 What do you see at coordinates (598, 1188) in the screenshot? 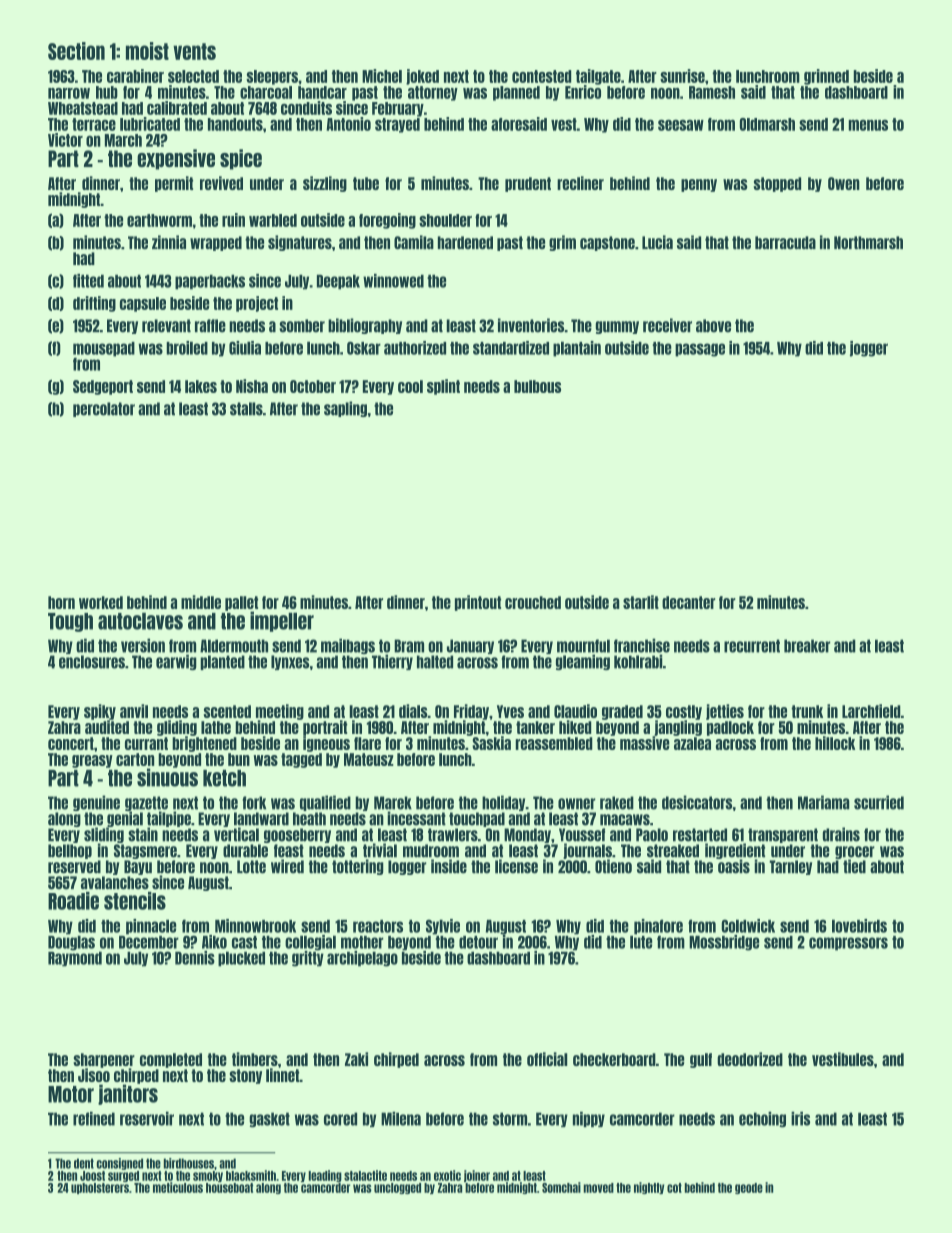
I see `moved` at bounding box center [598, 1188].
